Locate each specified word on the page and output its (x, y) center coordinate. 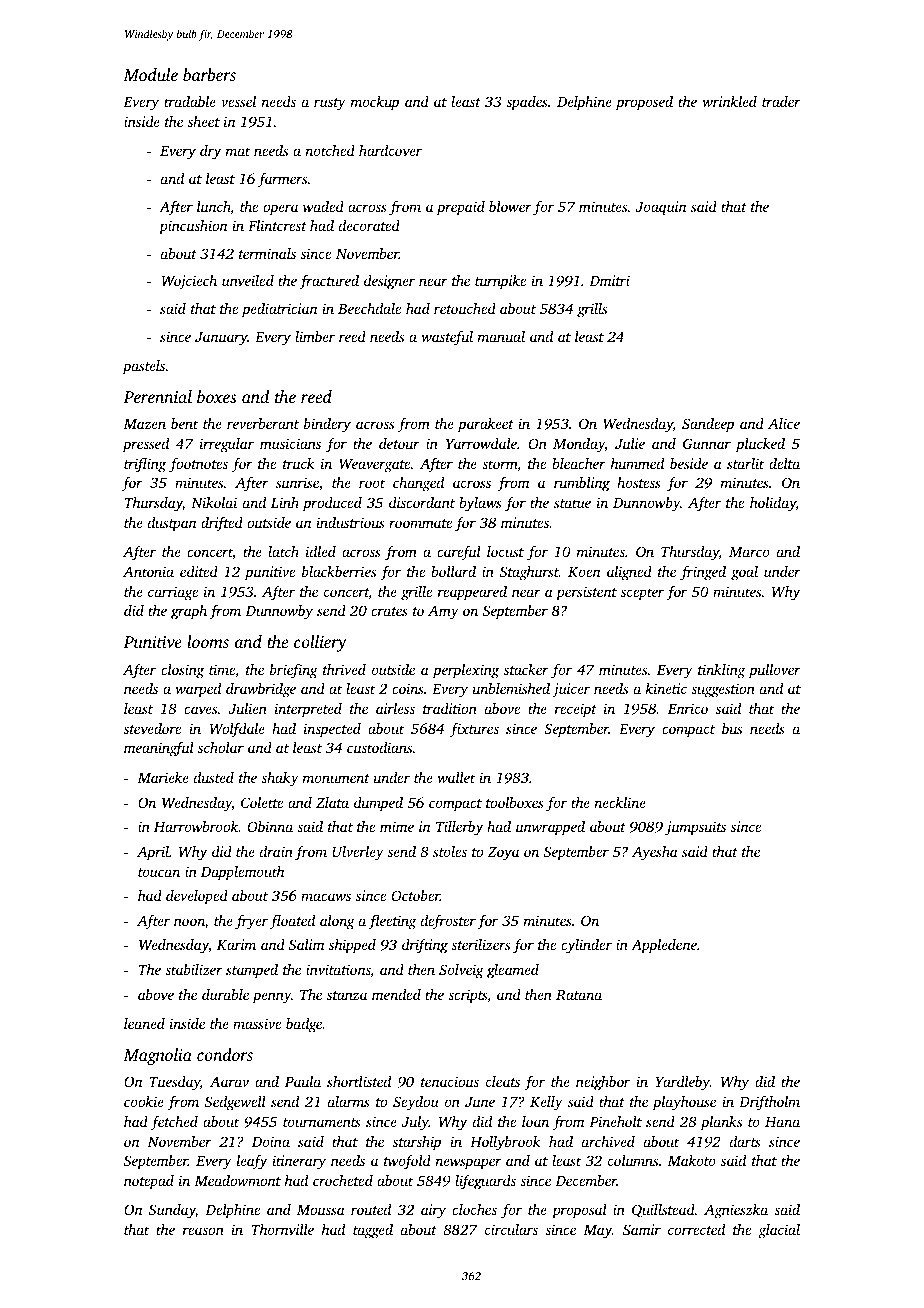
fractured (329, 282)
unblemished (511, 688)
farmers (282, 180)
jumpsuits (695, 828)
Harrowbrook (196, 826)
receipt (576, 710)
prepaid (461, 208)
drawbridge (261, 690)
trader (781, 101)
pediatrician (280, 310)
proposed (644, 103)
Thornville (282, 1229)
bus (732, 728)
